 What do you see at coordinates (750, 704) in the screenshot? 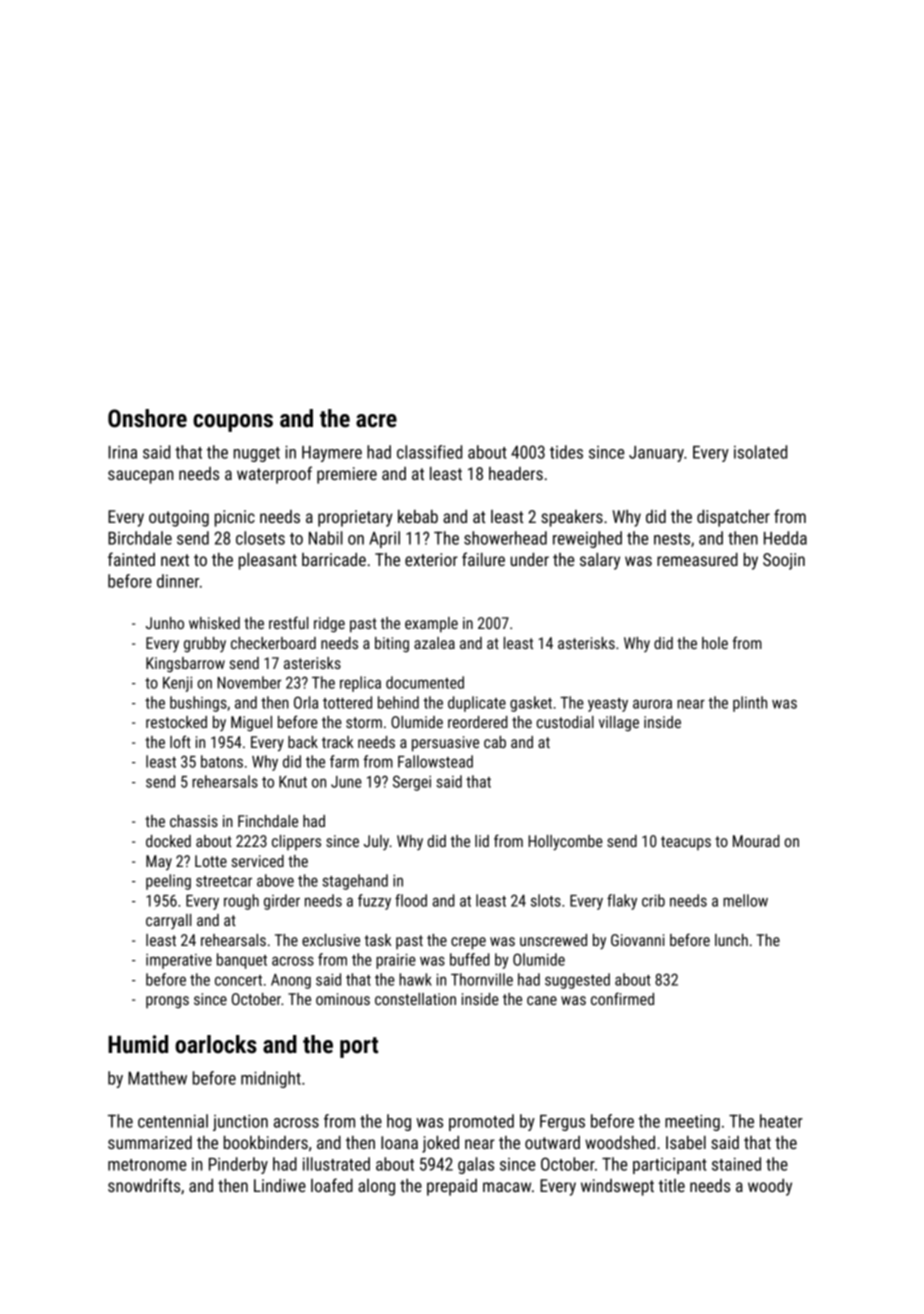
I see `plinth` at bounding box center [750, 704].
